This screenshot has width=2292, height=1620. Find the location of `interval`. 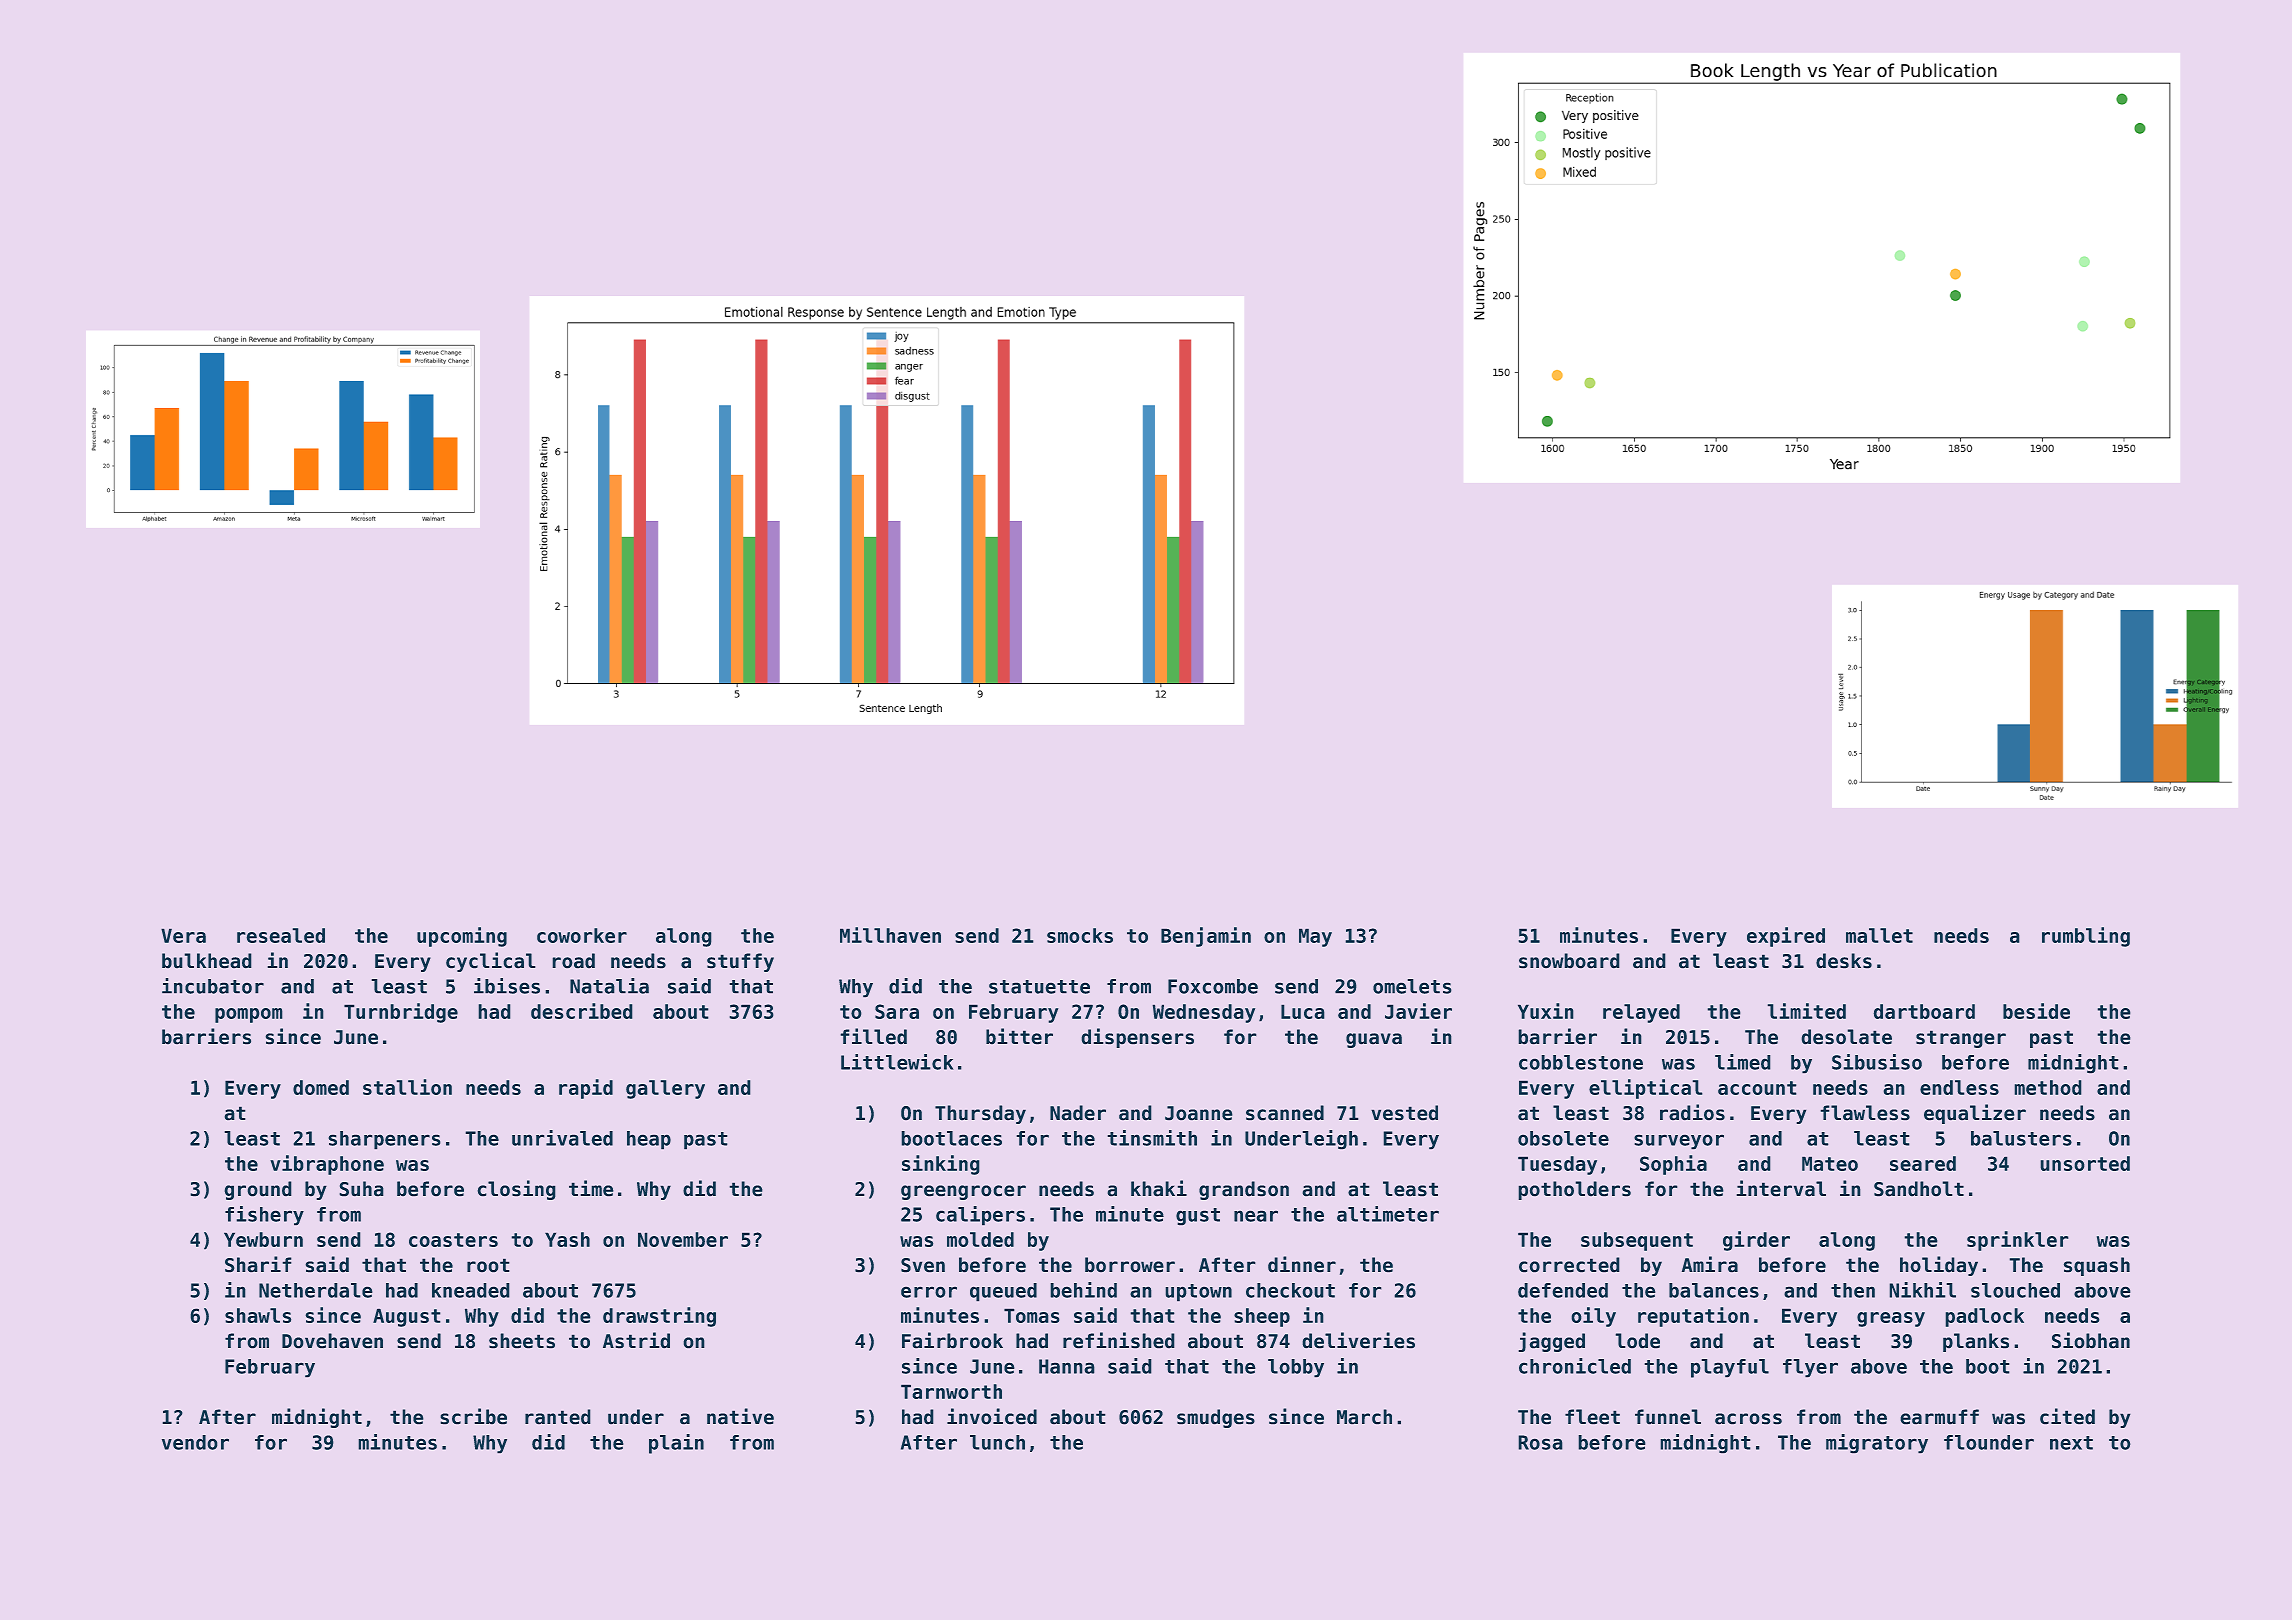

interval is located at coordinates (1781, 1188).
